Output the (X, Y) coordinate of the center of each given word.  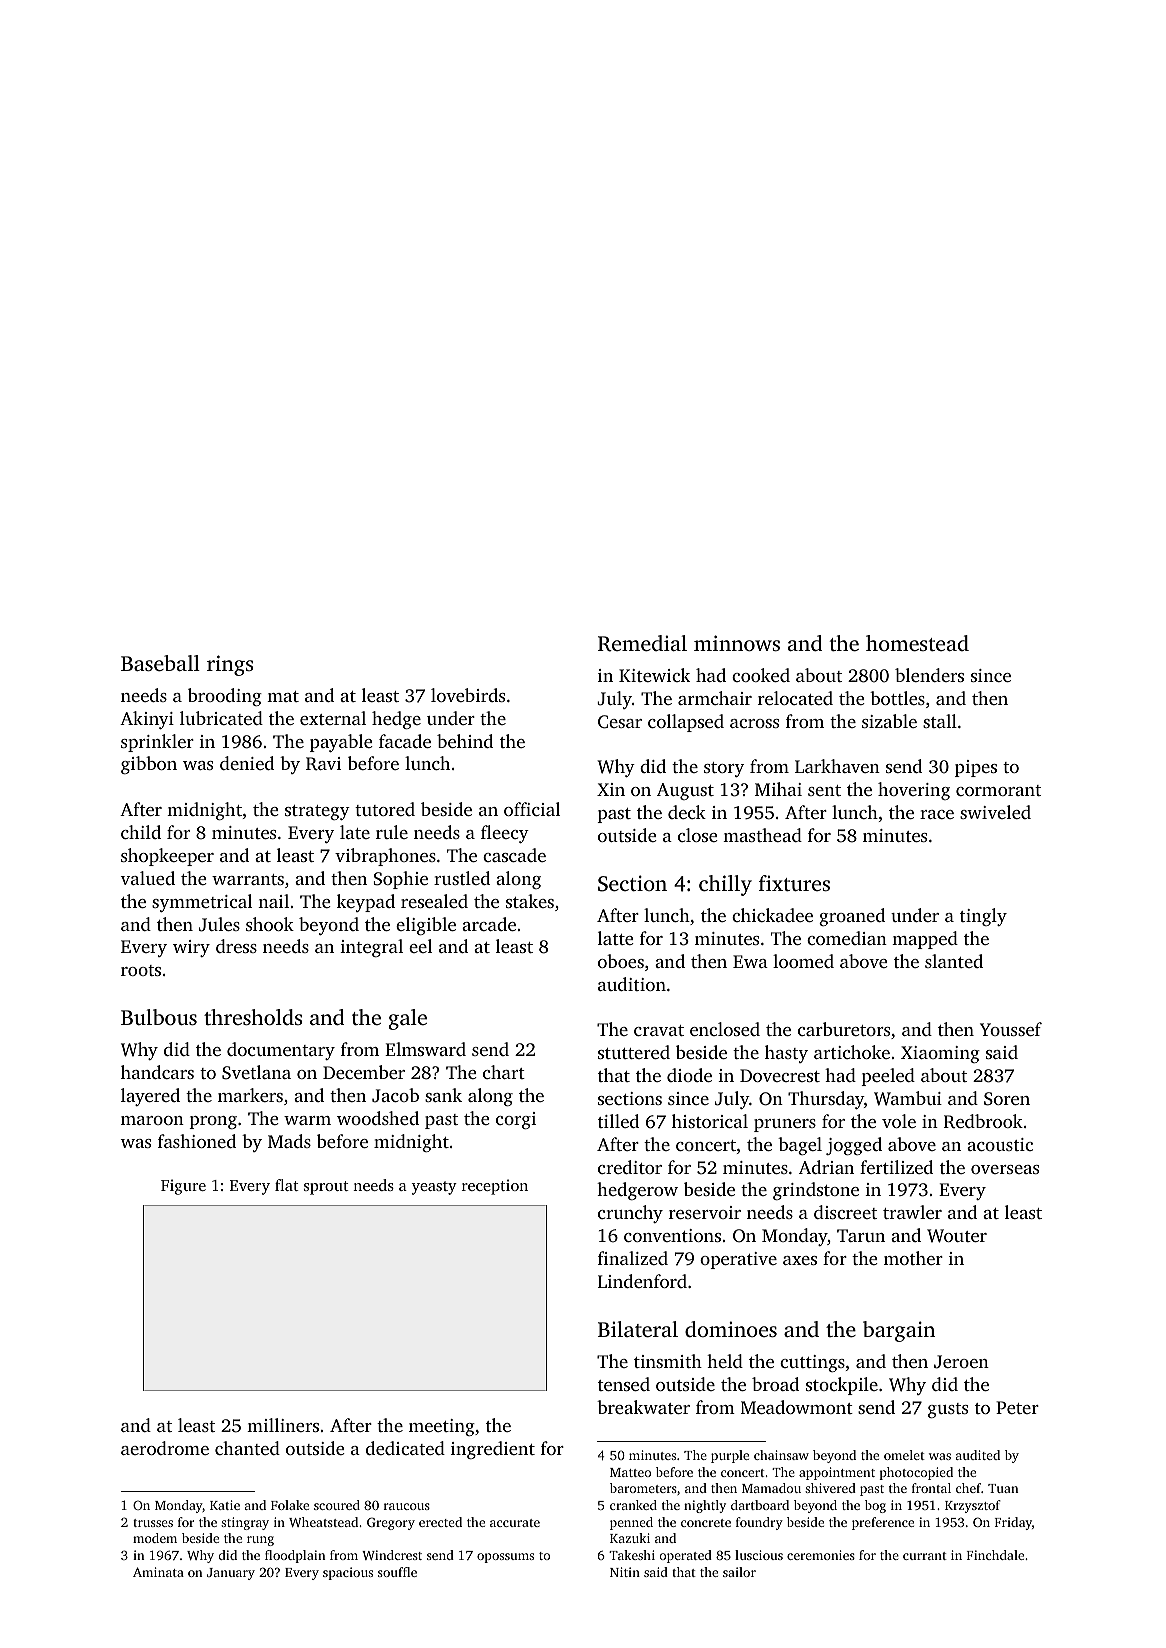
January (231, 1574)
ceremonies (821, 1555)
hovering (914, 791)
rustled (462, 878)
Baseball (160, 663)
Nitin (625, 1572)
